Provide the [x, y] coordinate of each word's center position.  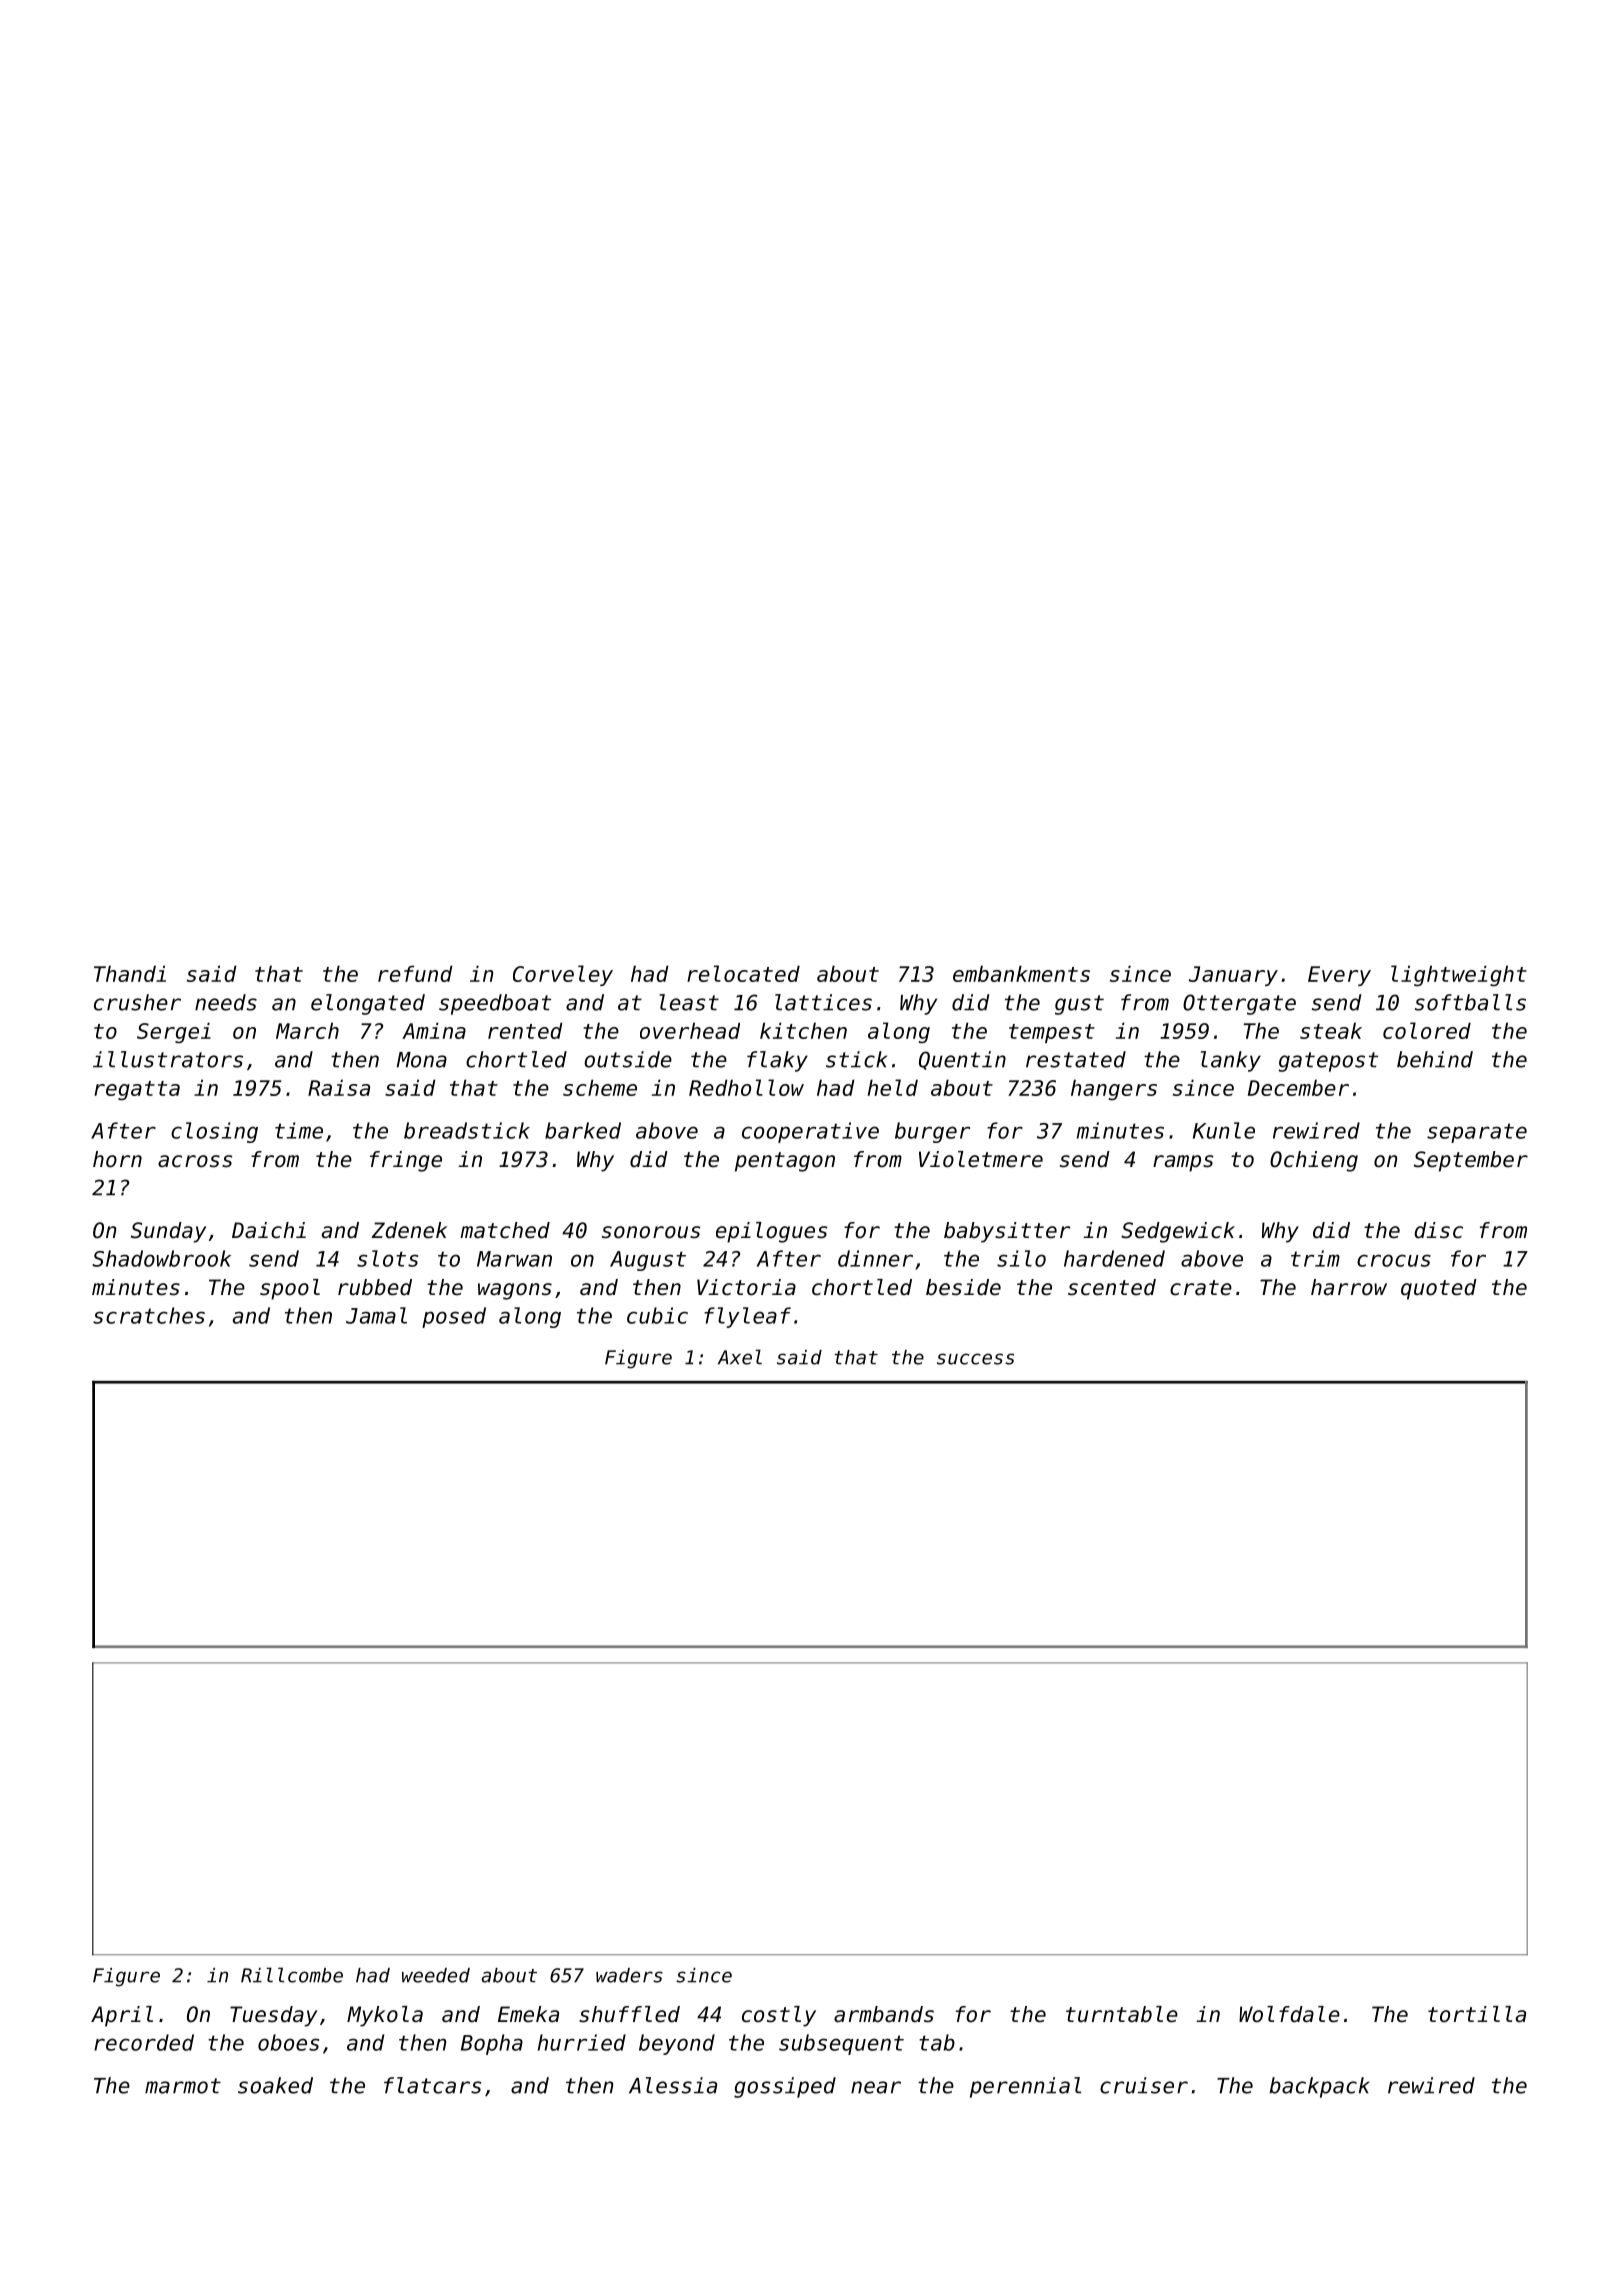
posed [454, 1317]
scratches [149, 1315]
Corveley [563, 975]
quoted [1439, 1289]
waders [629, 1975]
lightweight [1459, 976]
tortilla [1477, 2014]
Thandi [130, 973]
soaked [275, 2085]
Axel [740, 1357]
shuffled [629, 2014]
